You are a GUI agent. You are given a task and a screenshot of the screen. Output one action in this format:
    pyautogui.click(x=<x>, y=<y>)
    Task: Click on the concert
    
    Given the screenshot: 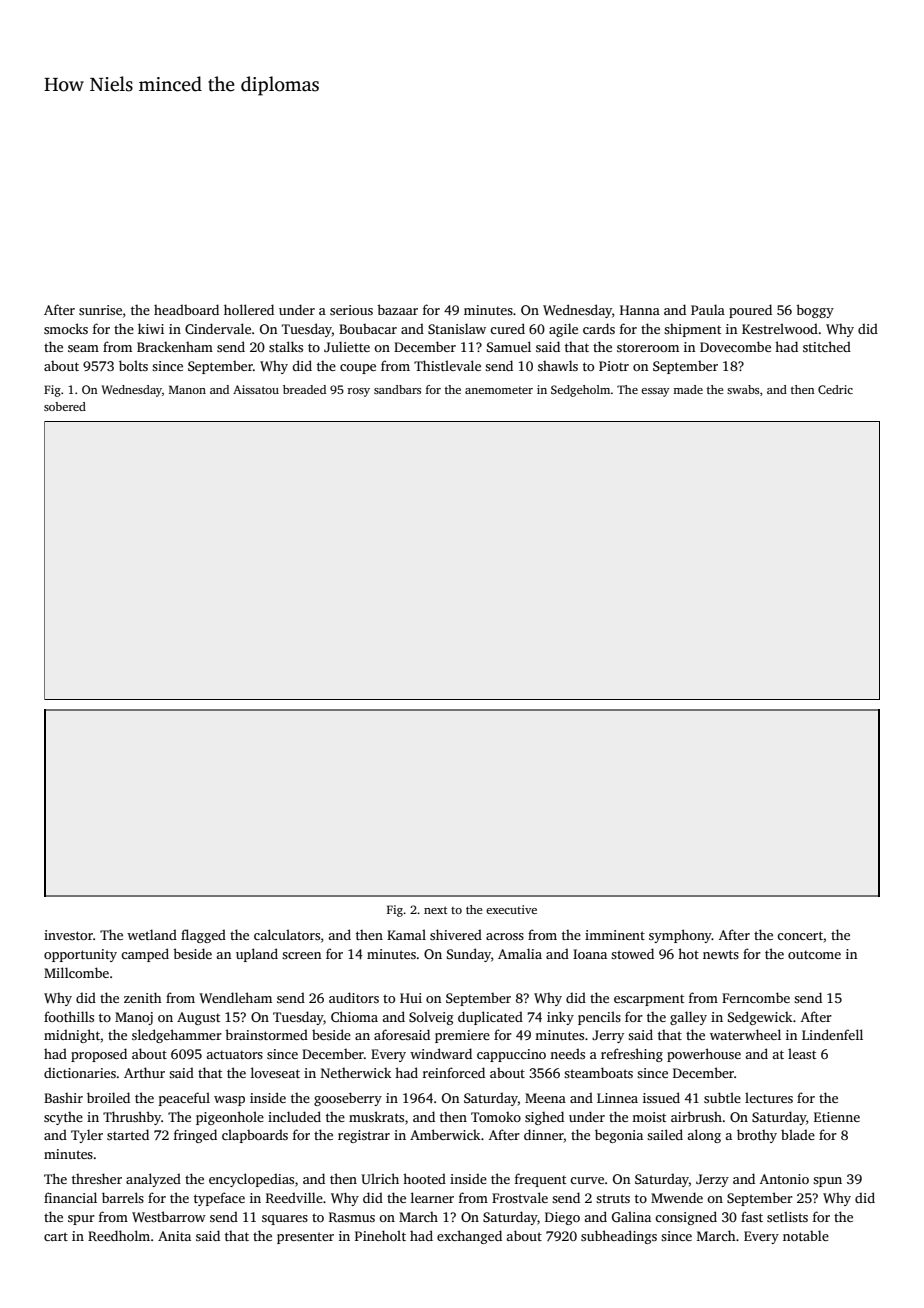 What is the action you would take?
    pyautogui.click(x=800, y=935)
